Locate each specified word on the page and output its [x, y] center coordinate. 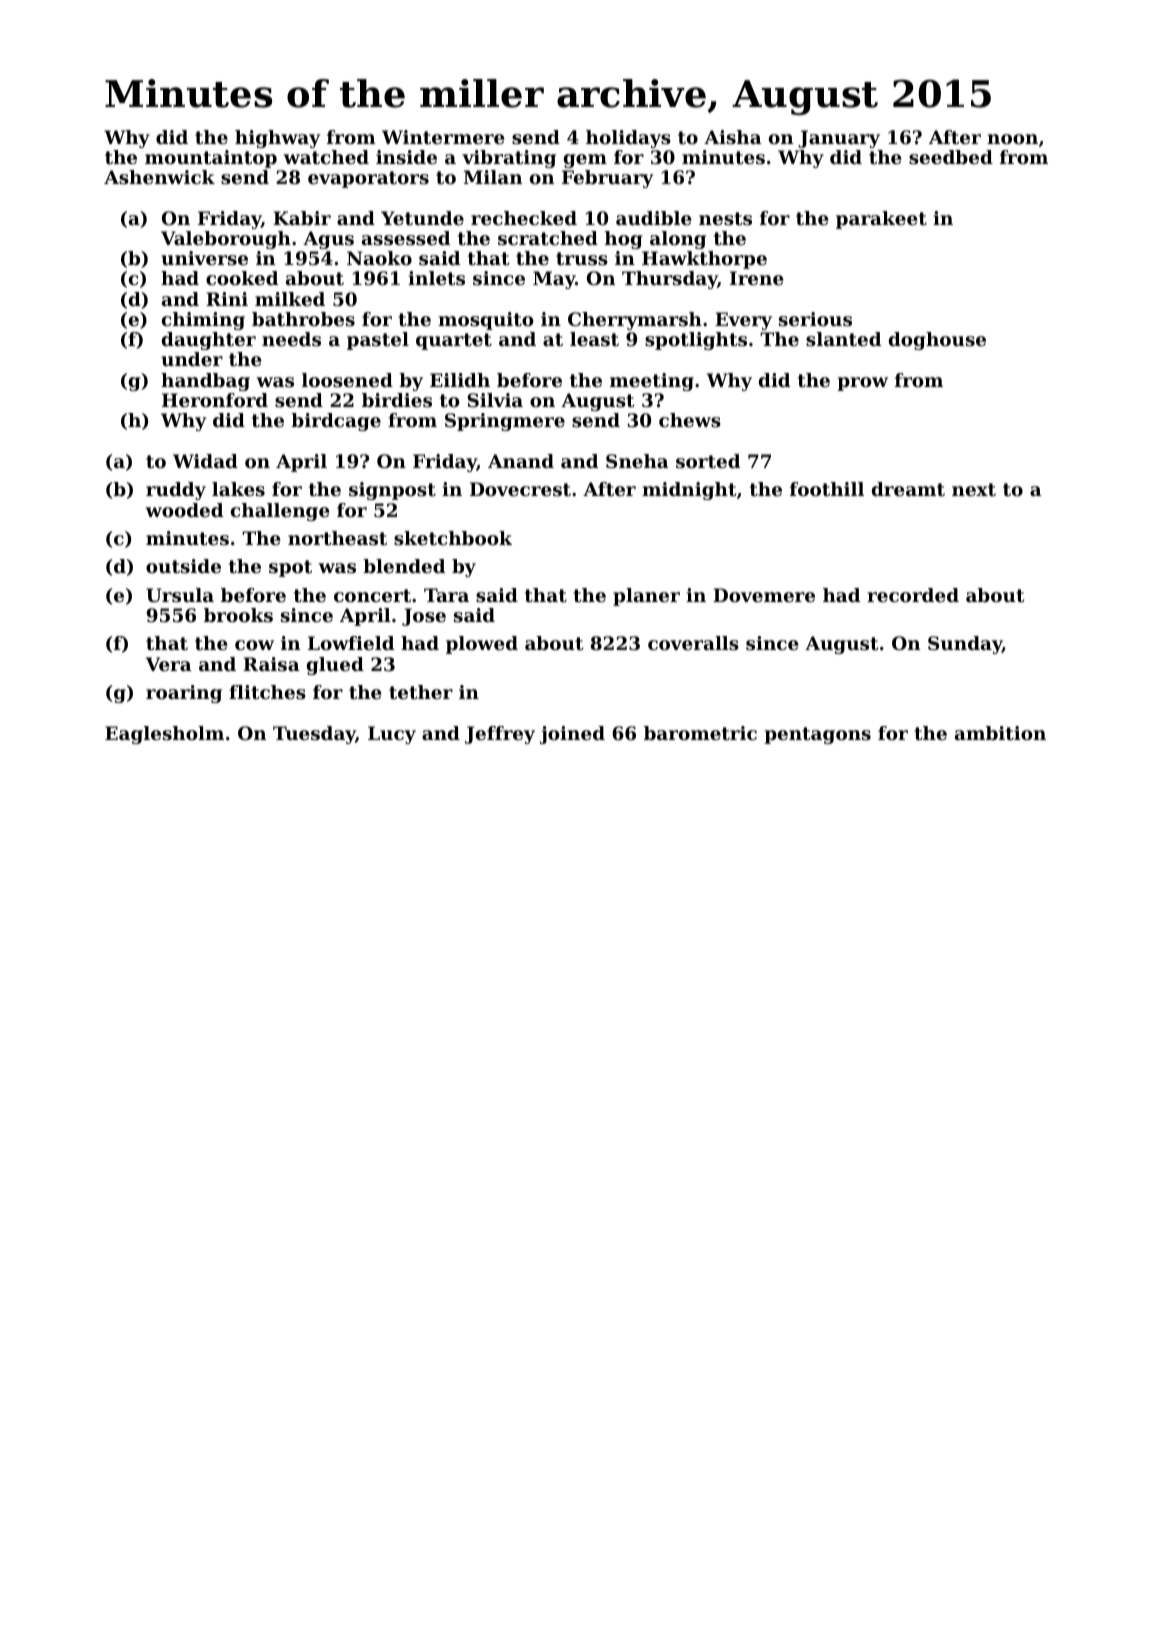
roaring [184, 694]
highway [277, 139]
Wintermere [443, 137]
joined [572, 735]
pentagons [817, 735]
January [839, 139]
